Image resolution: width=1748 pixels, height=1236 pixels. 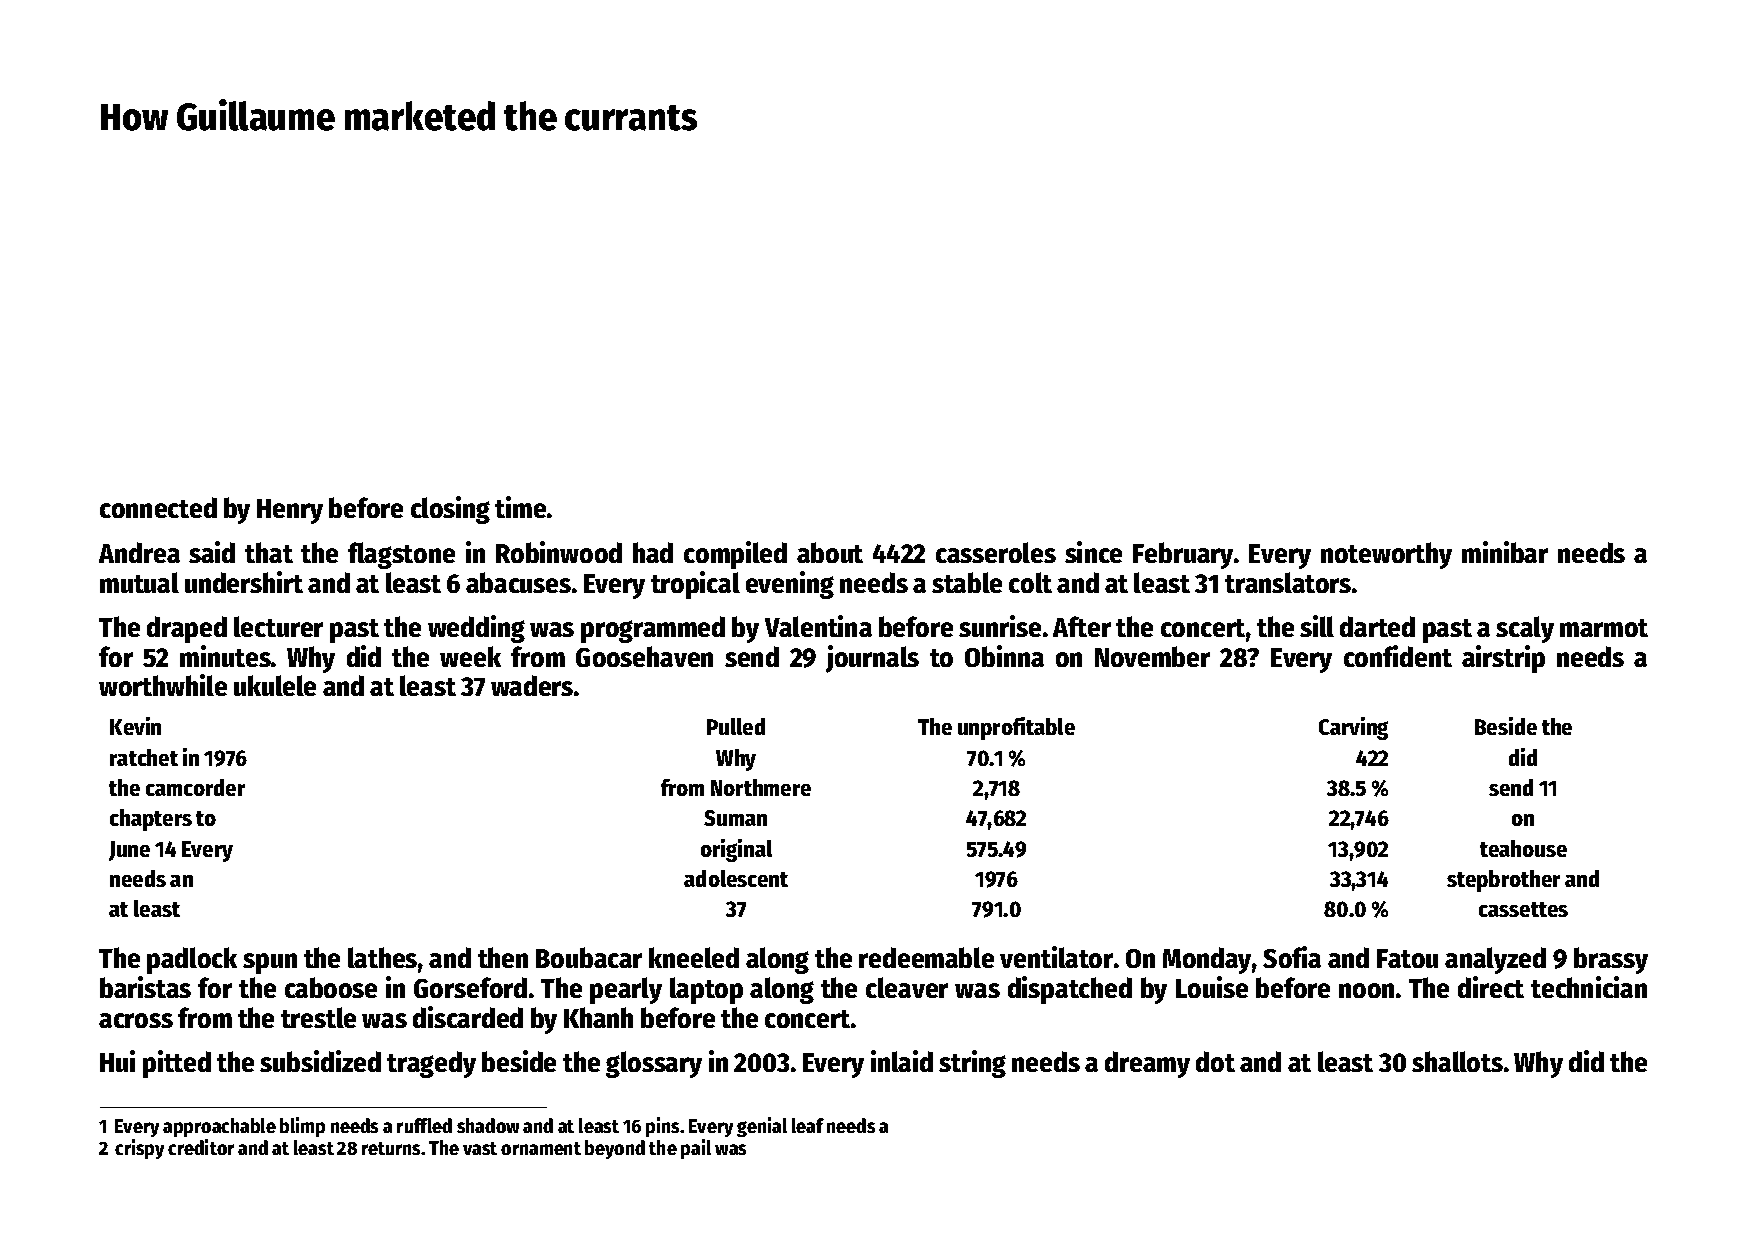 I want to click on journals, so click(x=872, y=659).
